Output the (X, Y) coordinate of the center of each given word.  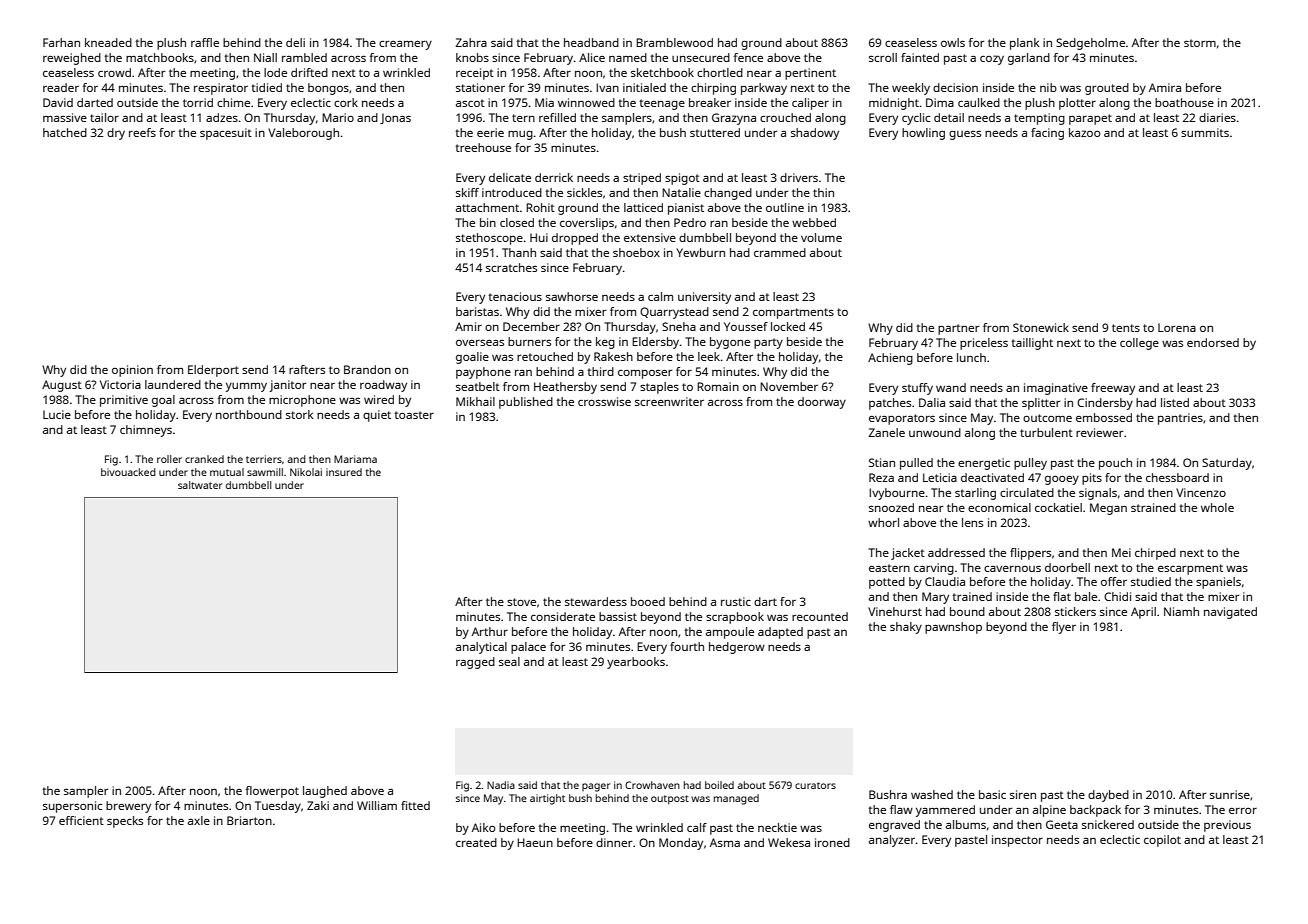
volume (821, 237)
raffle (205, 42)
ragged (475, 663)
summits (1205, 132)
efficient (81, 820)
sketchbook (662, 72)
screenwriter (669, 401)
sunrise (1230, 794)
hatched (65, 132)
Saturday (1227, 464)
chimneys (146, 431)
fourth (687, 646)
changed (728, 194)
